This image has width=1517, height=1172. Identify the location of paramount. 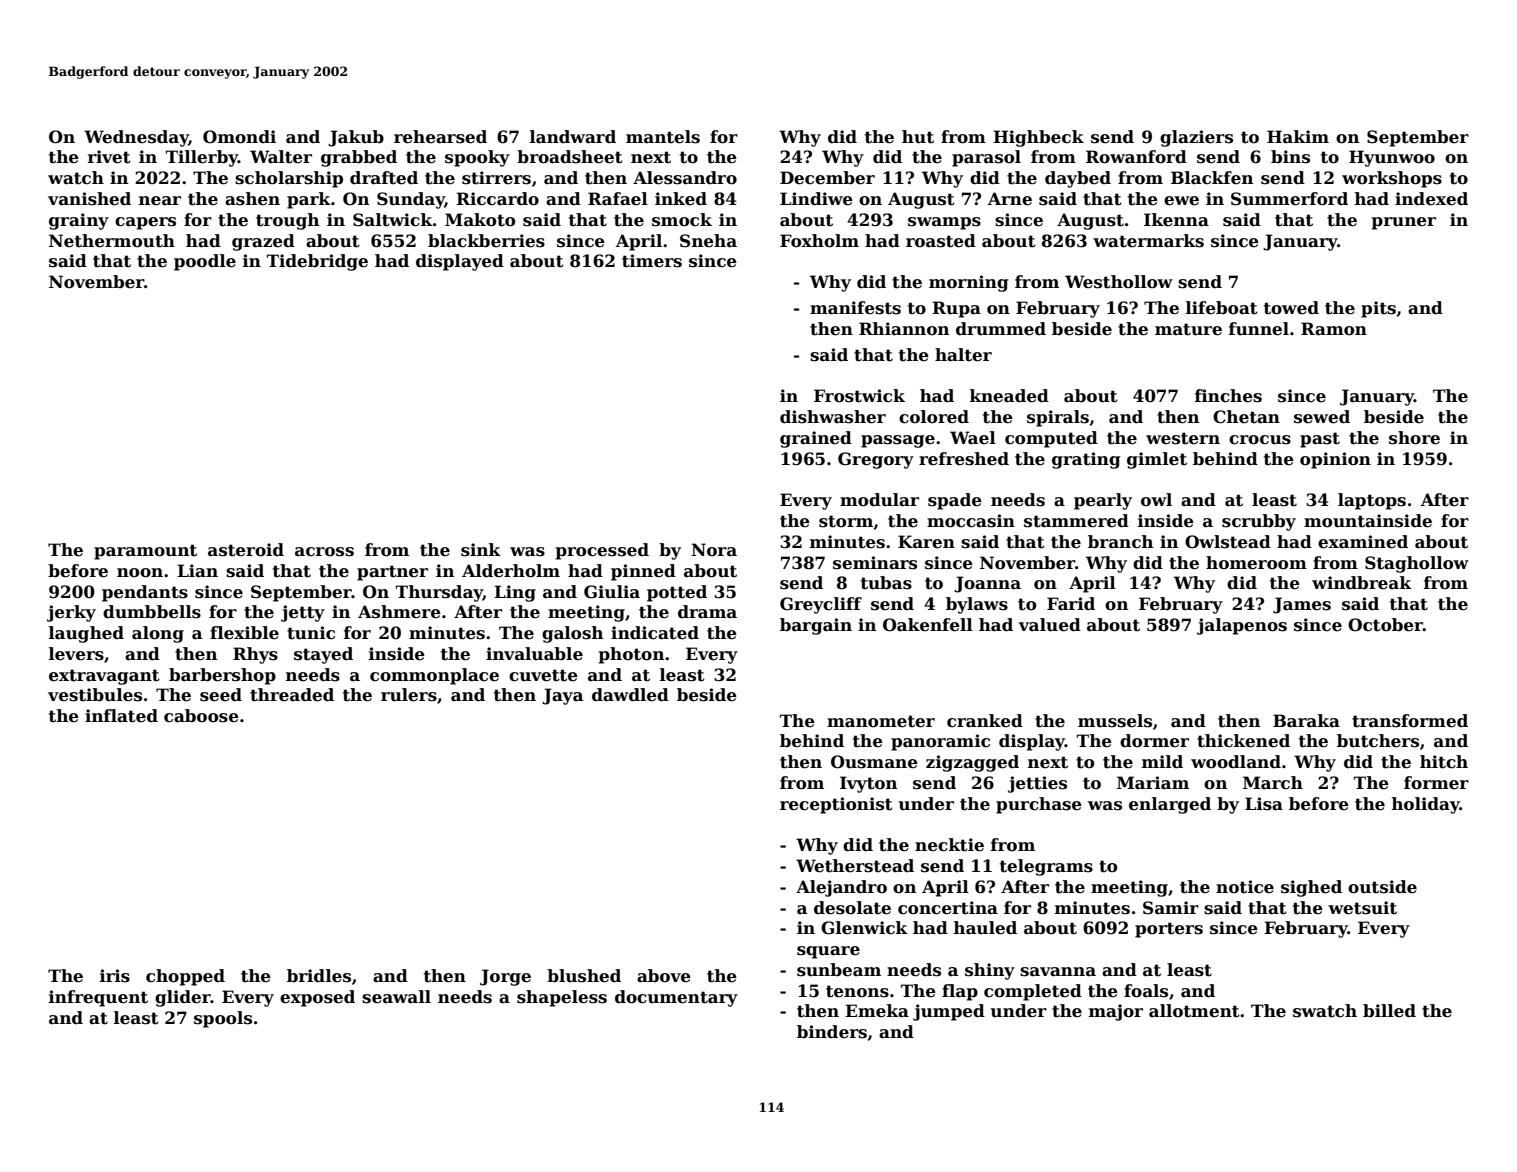
(145, 552).
